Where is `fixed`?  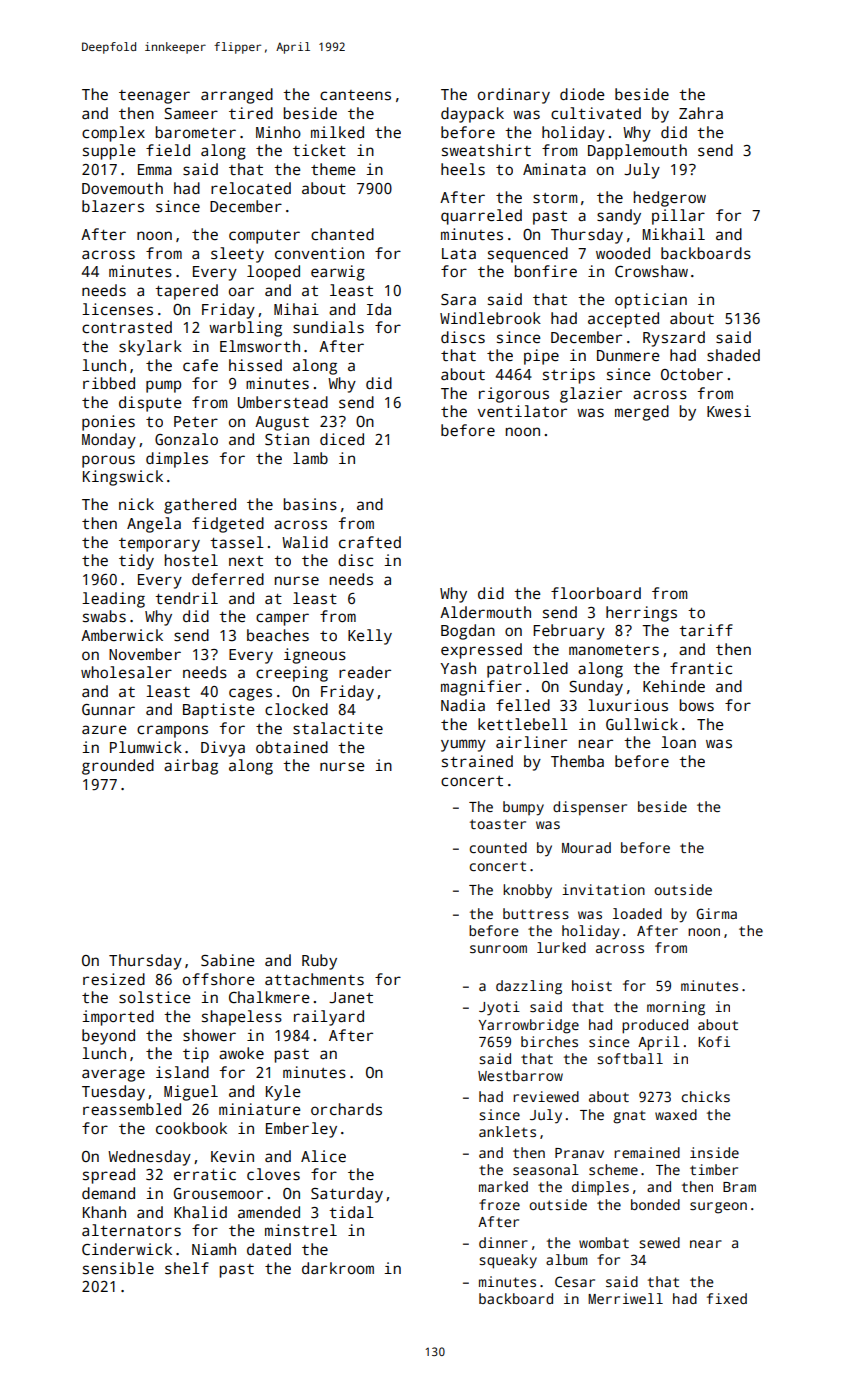 fixed is located at coordinates (727, 1298).
